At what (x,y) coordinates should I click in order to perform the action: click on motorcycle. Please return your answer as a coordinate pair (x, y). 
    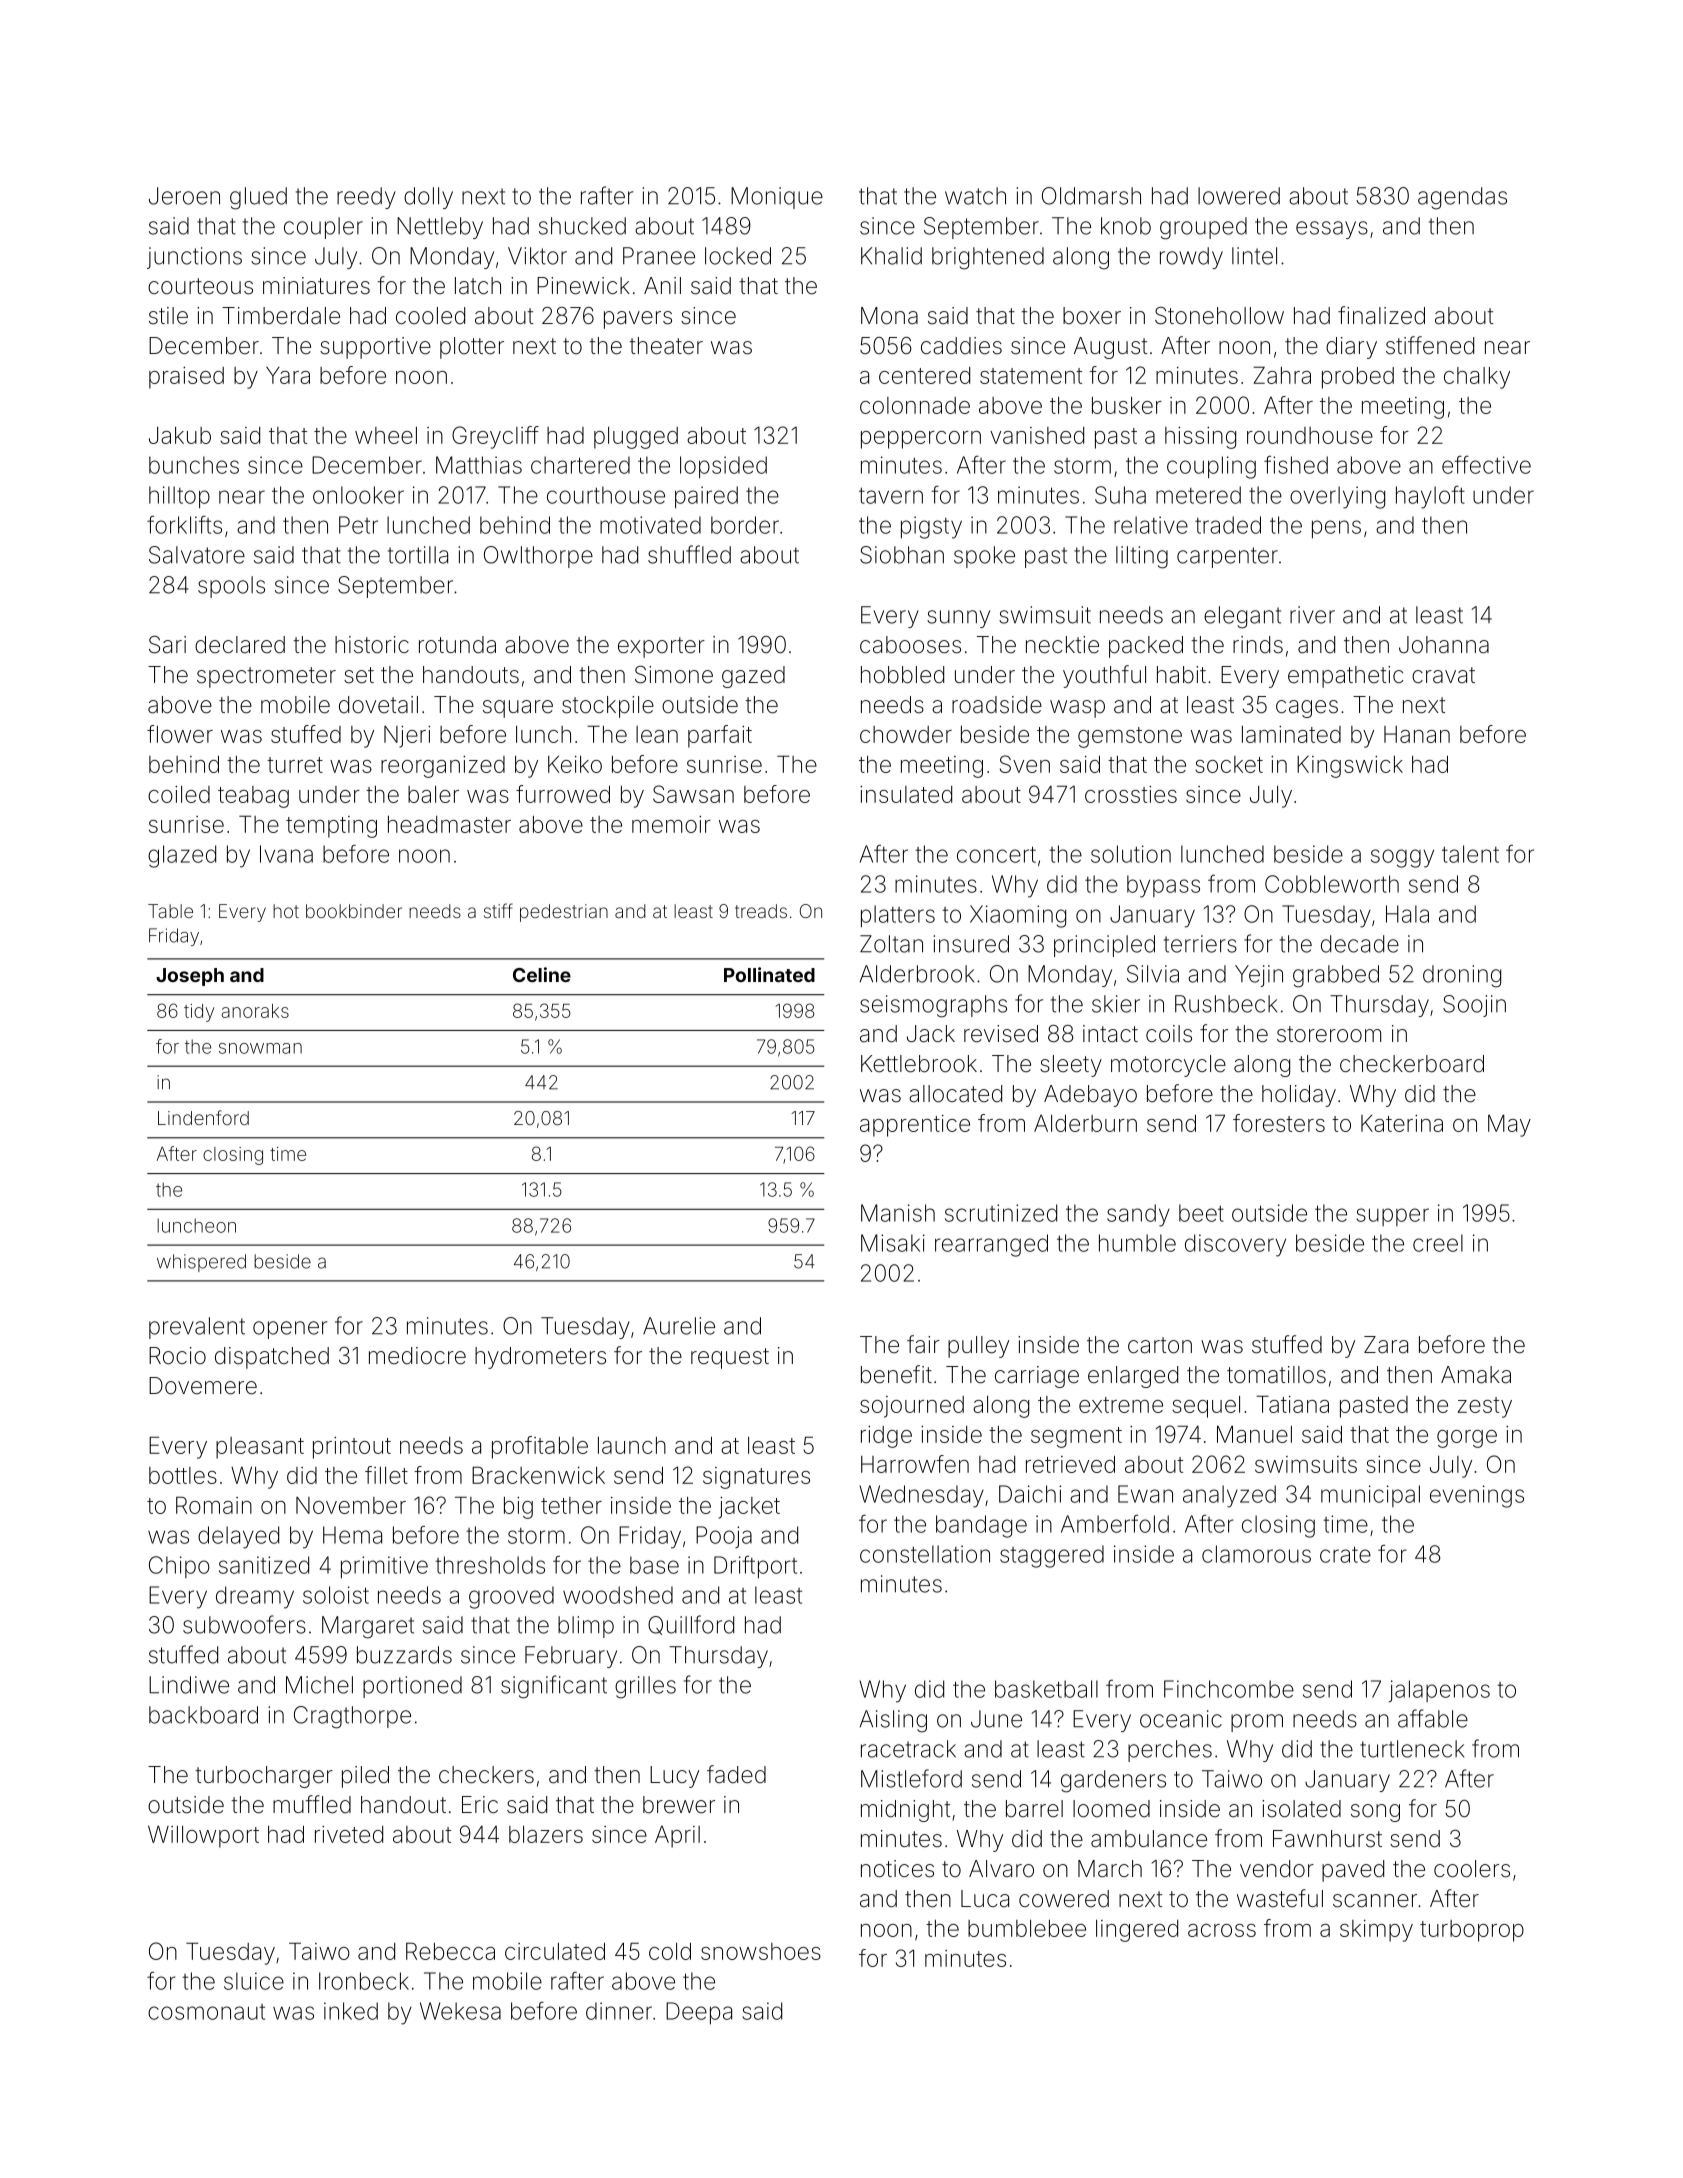
    Looking at the image, I should click on (1168, 1066).
